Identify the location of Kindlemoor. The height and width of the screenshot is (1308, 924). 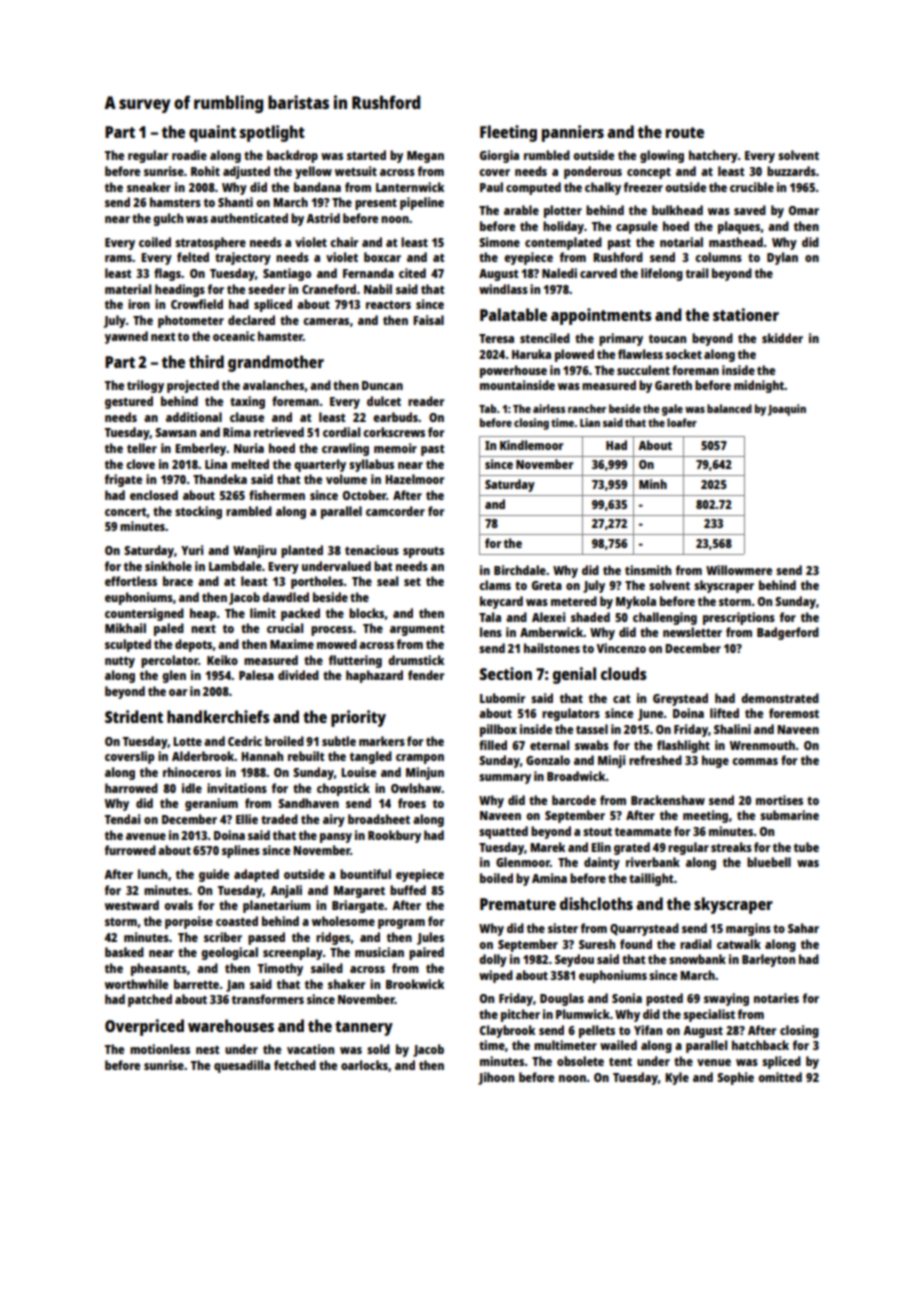
(531, 445).
